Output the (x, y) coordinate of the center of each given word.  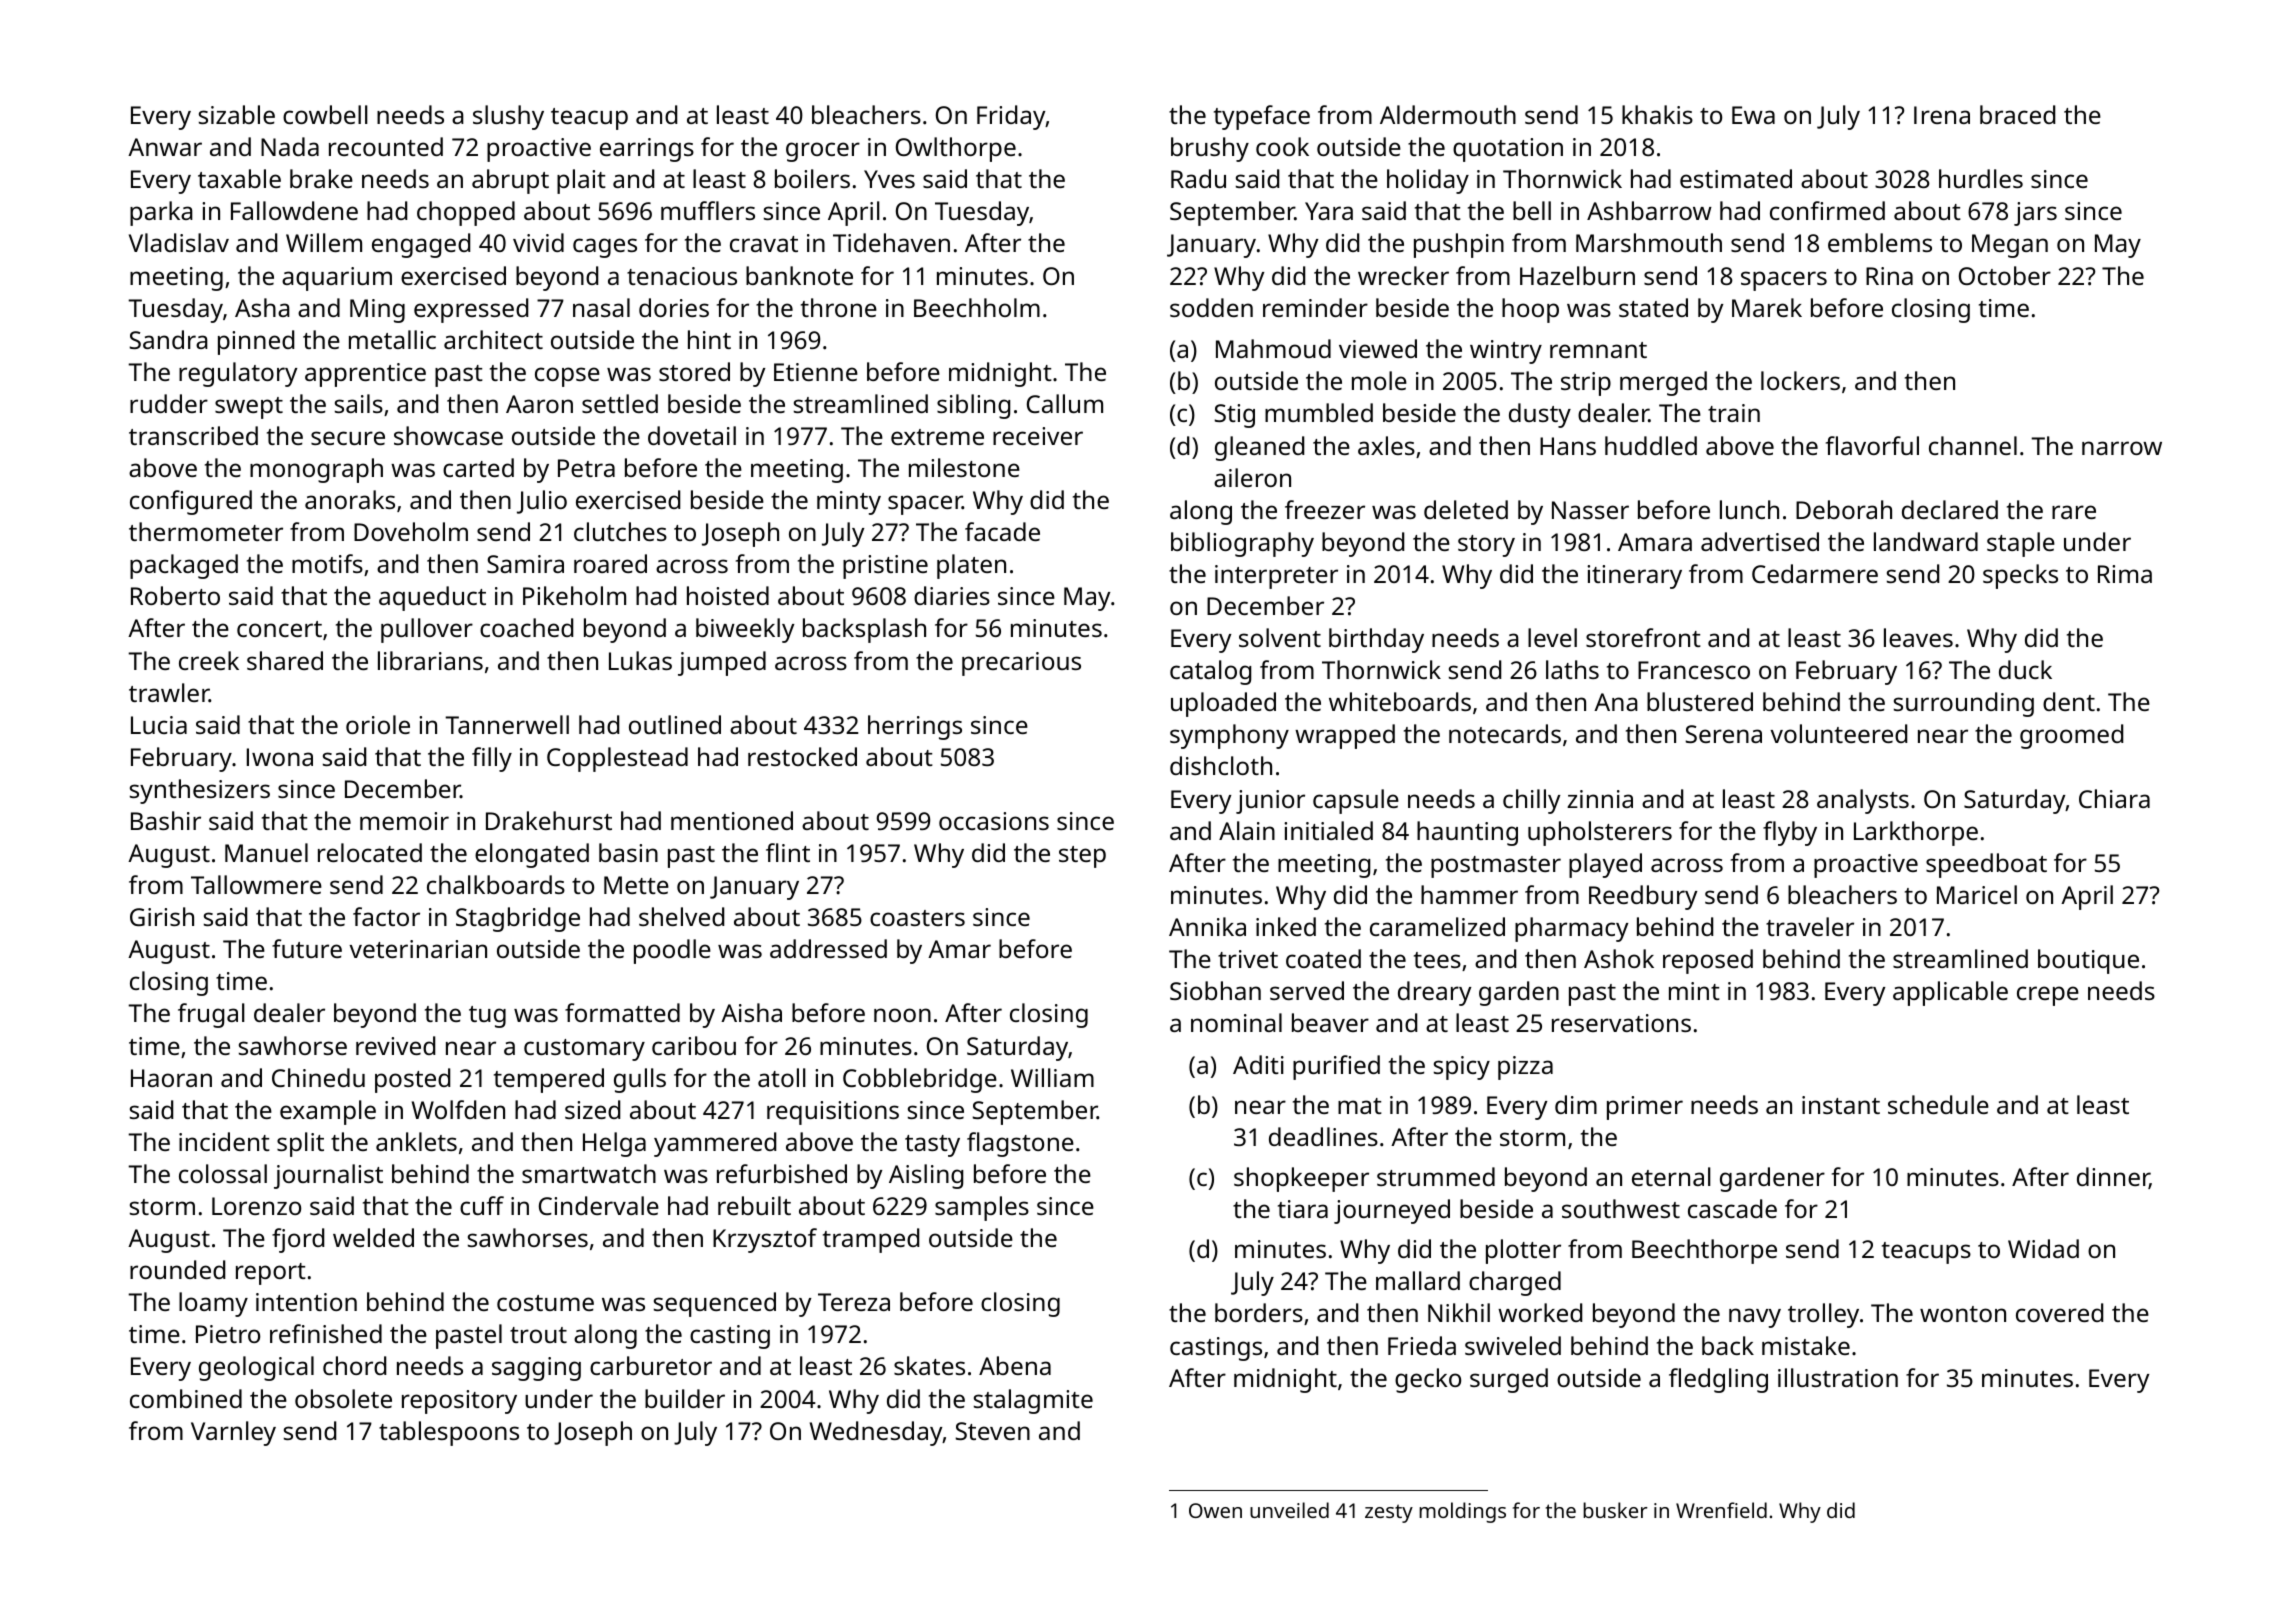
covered (2059, 1312)
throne (839, 307)
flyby (1790, 833)
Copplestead (617, 759)
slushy (508, 117)
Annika (1207, 926)
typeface (1262, 117)
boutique (2088, 961)
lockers (1800, 380)
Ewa (1753, 115)
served (1307, 990)
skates (929, 1365)
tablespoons (449, 1433)
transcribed (193, 435)
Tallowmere (256, 884)
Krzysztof (765, 1240)
